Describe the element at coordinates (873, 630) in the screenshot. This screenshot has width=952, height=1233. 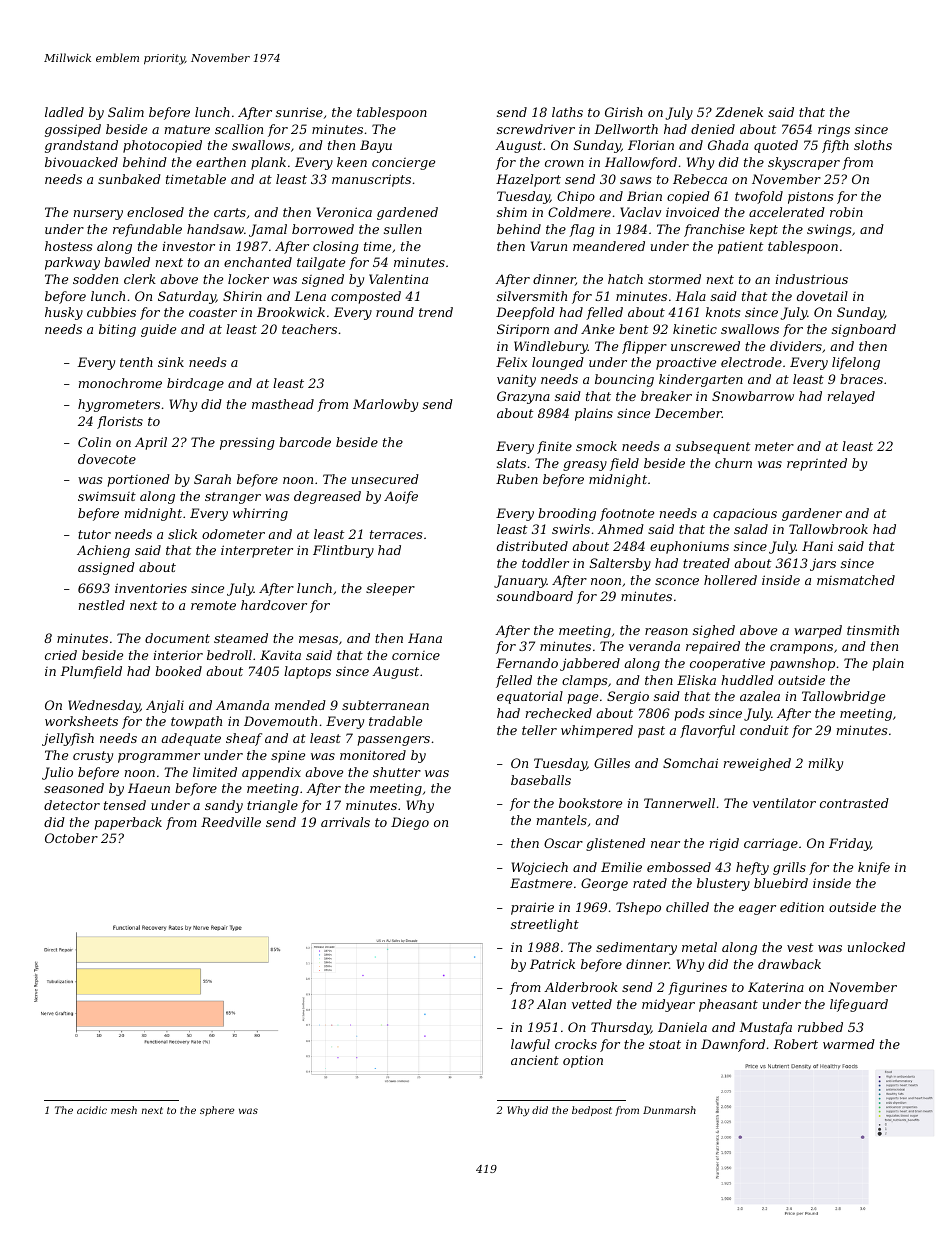
I see `tinsmith` at that location.
